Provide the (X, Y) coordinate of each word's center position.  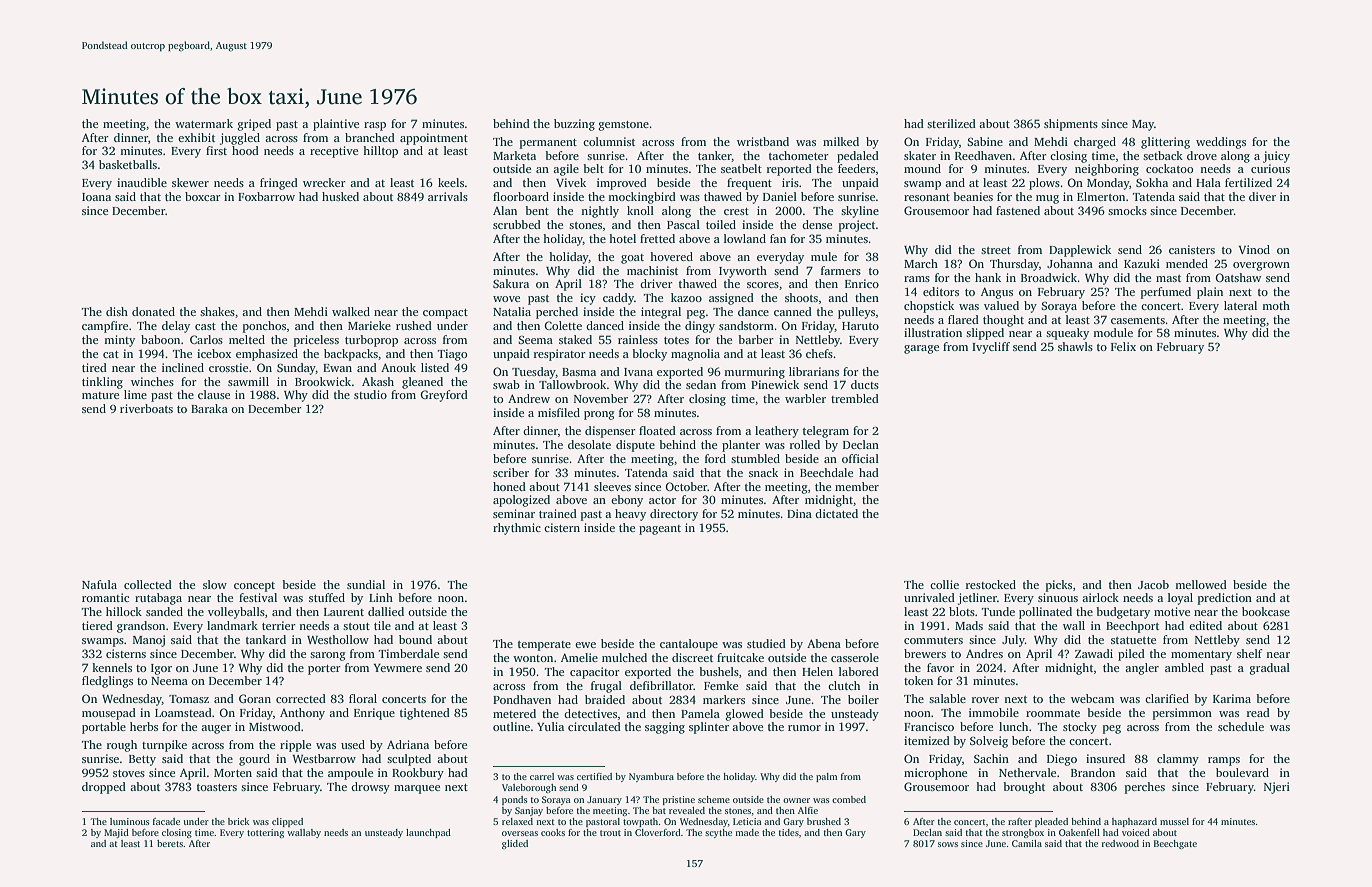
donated (153, 311)
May (1143, 125)
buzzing (574, 125)
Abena (824, 643)
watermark (204, 123)
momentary (1201, 656)
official (860, 458)
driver (656, 283)
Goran (255, 698)
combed (849, 799)
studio (370, 394)
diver (1262, 196)
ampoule (350, 774)
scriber (511, 472)
